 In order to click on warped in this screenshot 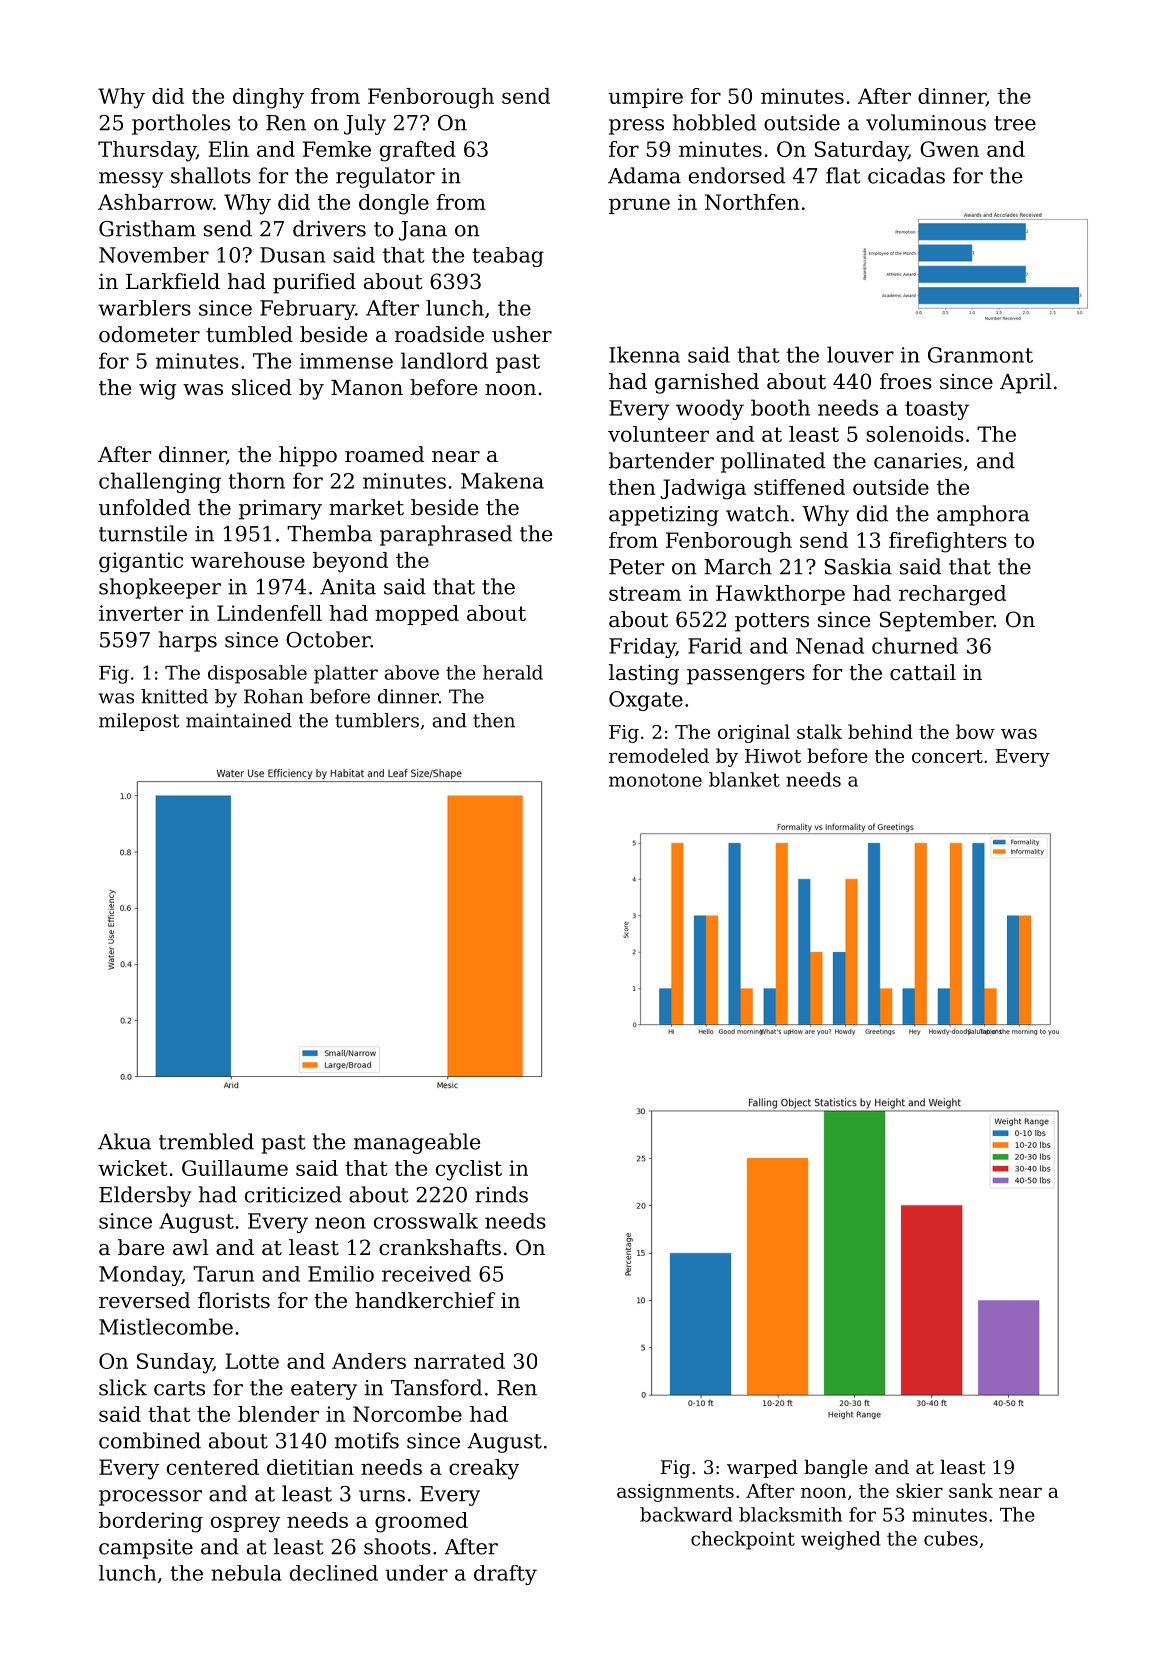, I will do `click(762, 1468)`.
